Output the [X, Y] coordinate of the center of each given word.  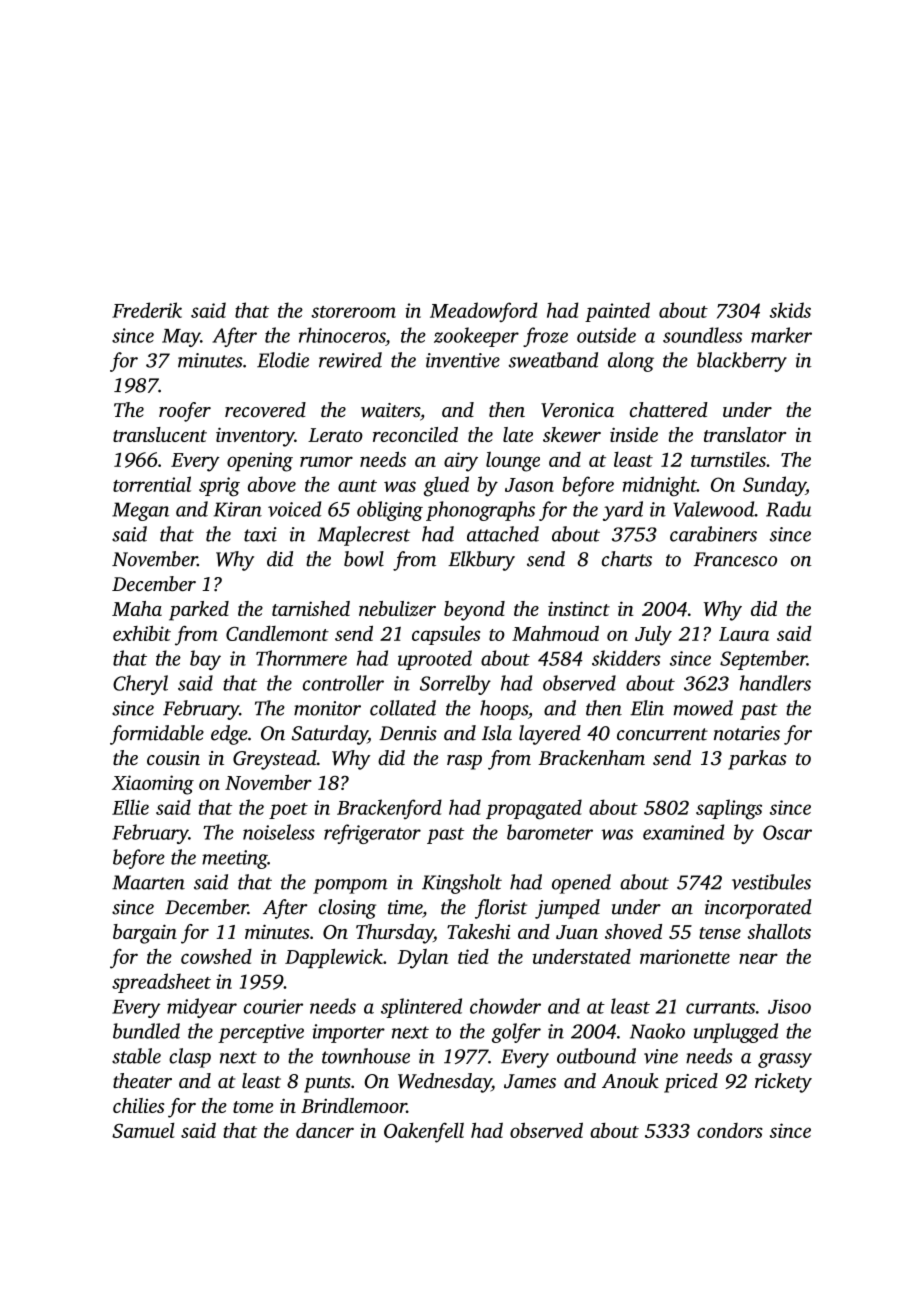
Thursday [395, 934]
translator [745, 434]
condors [730, 1130]
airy [461, 462]
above [272, 484]
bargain [145, 934]
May [181, 338]
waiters [390, 410]
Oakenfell [424, 1133]
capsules [446, 635]
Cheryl [140, 685]
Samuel [143, 1130]
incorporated [758, 909]
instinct [579, 608]
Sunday [774, 486]
